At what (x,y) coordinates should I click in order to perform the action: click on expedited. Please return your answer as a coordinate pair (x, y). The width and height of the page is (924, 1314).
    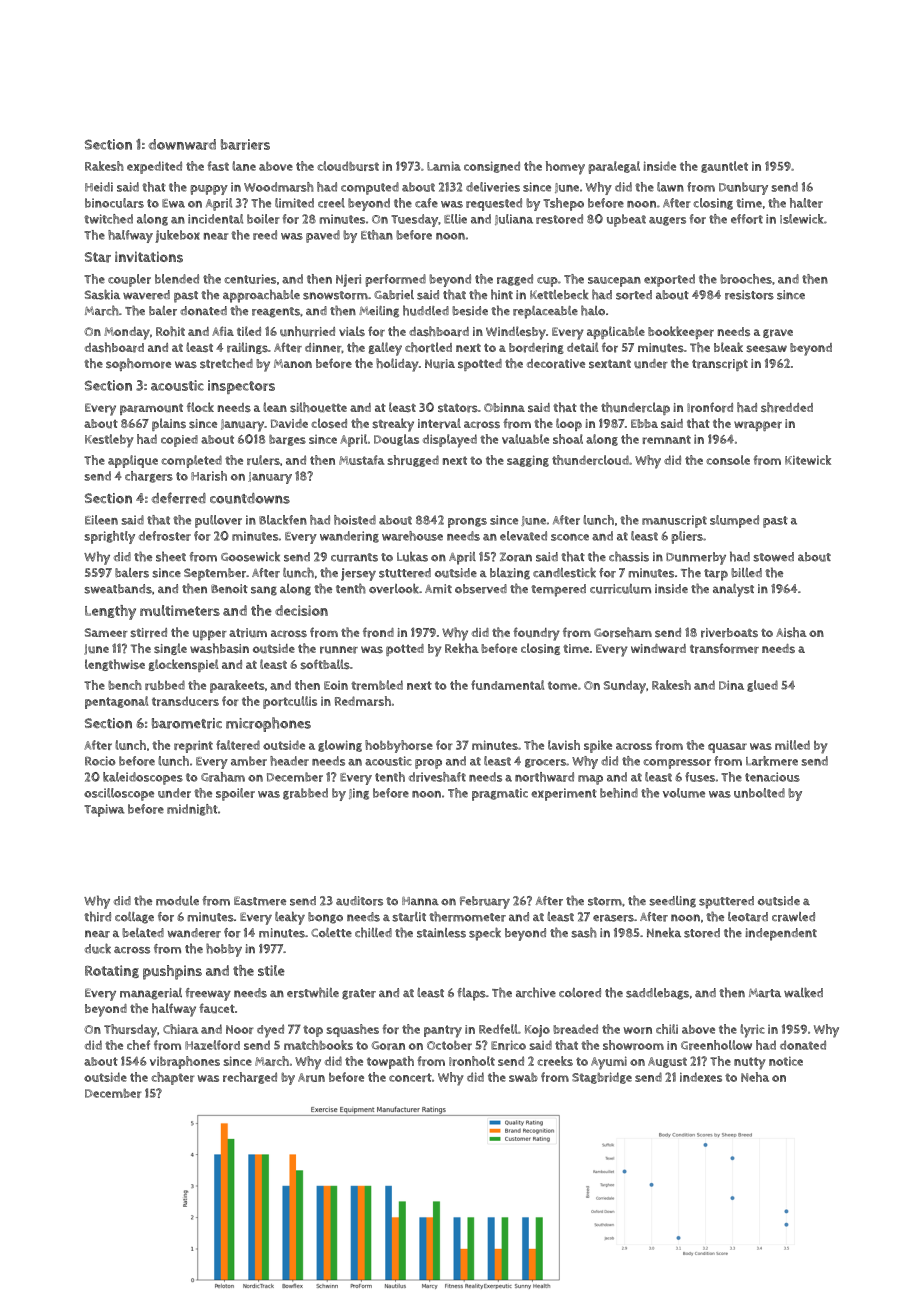
    Looking at the image, I should click on (154, 167).
